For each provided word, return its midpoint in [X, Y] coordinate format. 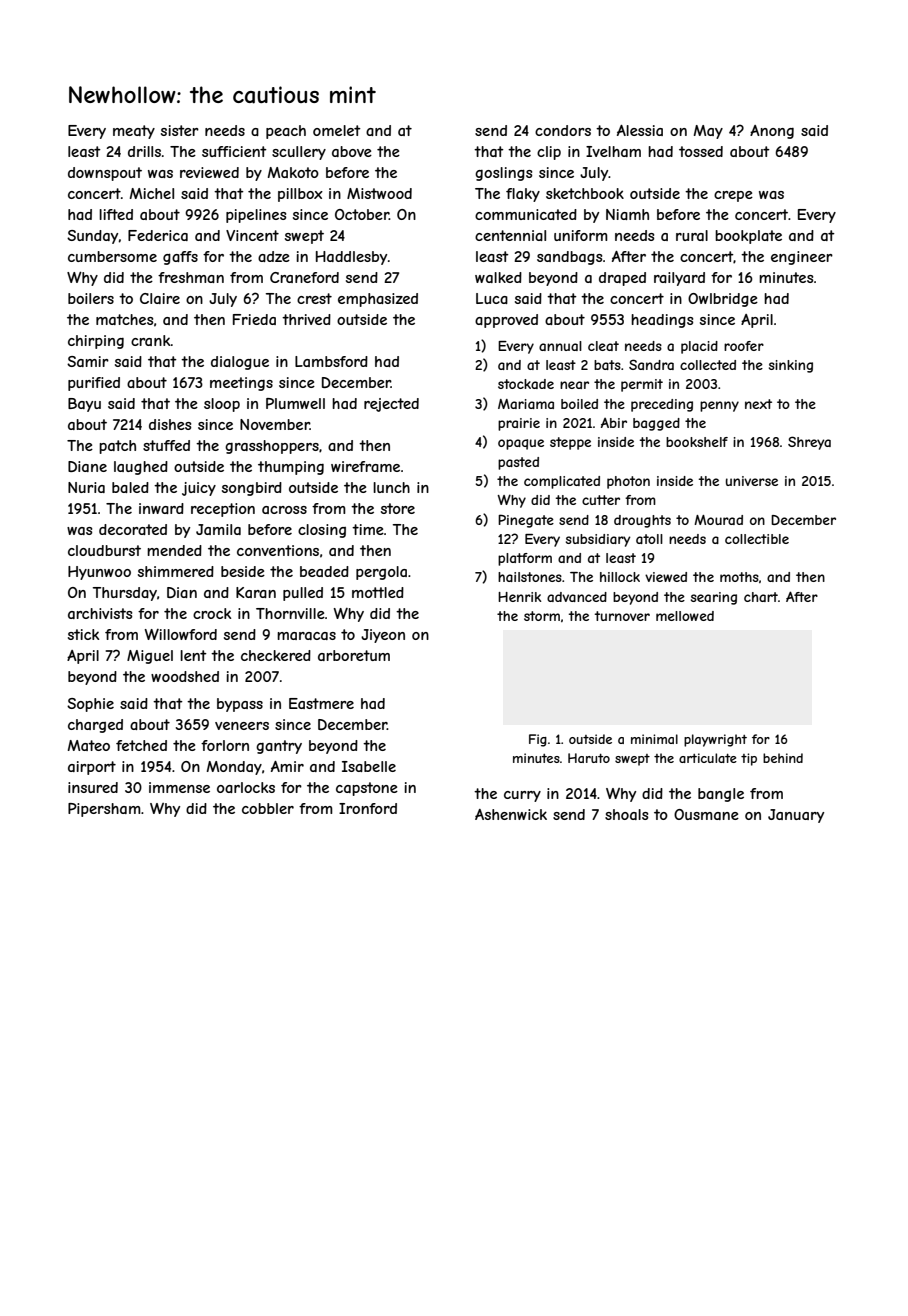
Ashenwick [511, 814]
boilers [91, 298]
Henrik [520, 597]
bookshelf [697, 442]
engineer [802, 258]
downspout [105, 174]
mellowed [685, 616]
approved [506, 321]
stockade [526, 384]
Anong [772, 132]
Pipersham [104, 810]
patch [117, 447]
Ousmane [706, 814]
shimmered [176, 571]
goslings [503, 174]
